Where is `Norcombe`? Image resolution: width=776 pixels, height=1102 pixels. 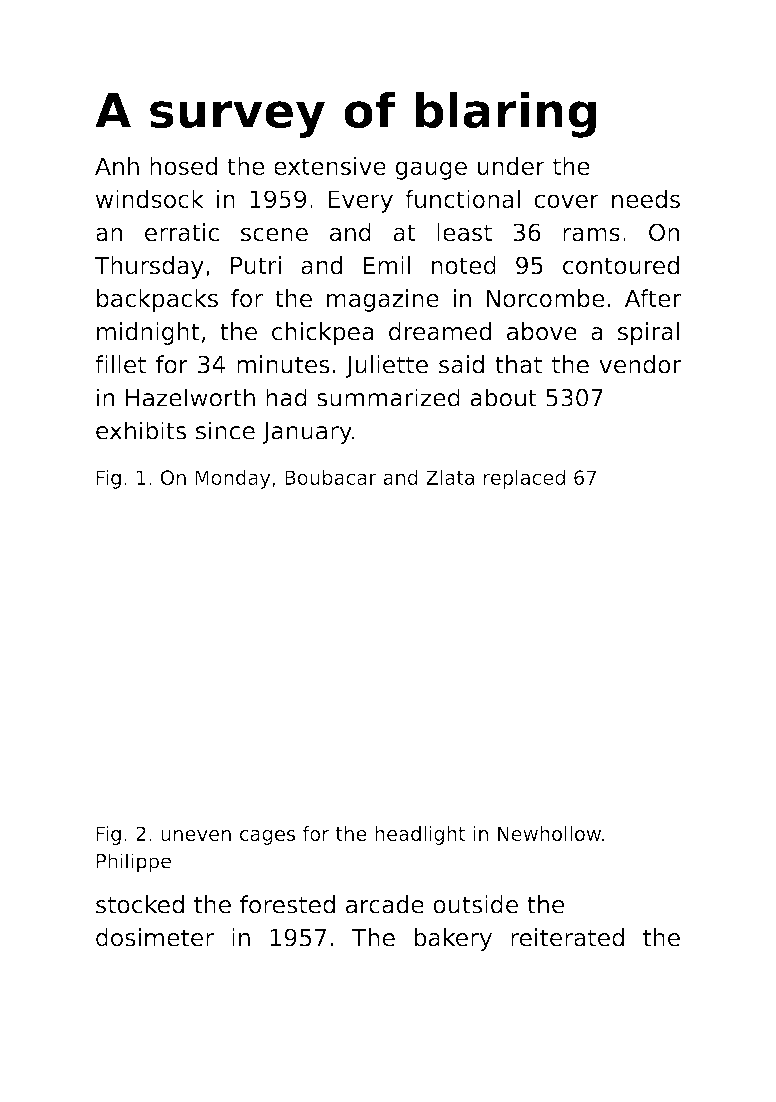
Norcombe is located at coordinates (546, 298).
